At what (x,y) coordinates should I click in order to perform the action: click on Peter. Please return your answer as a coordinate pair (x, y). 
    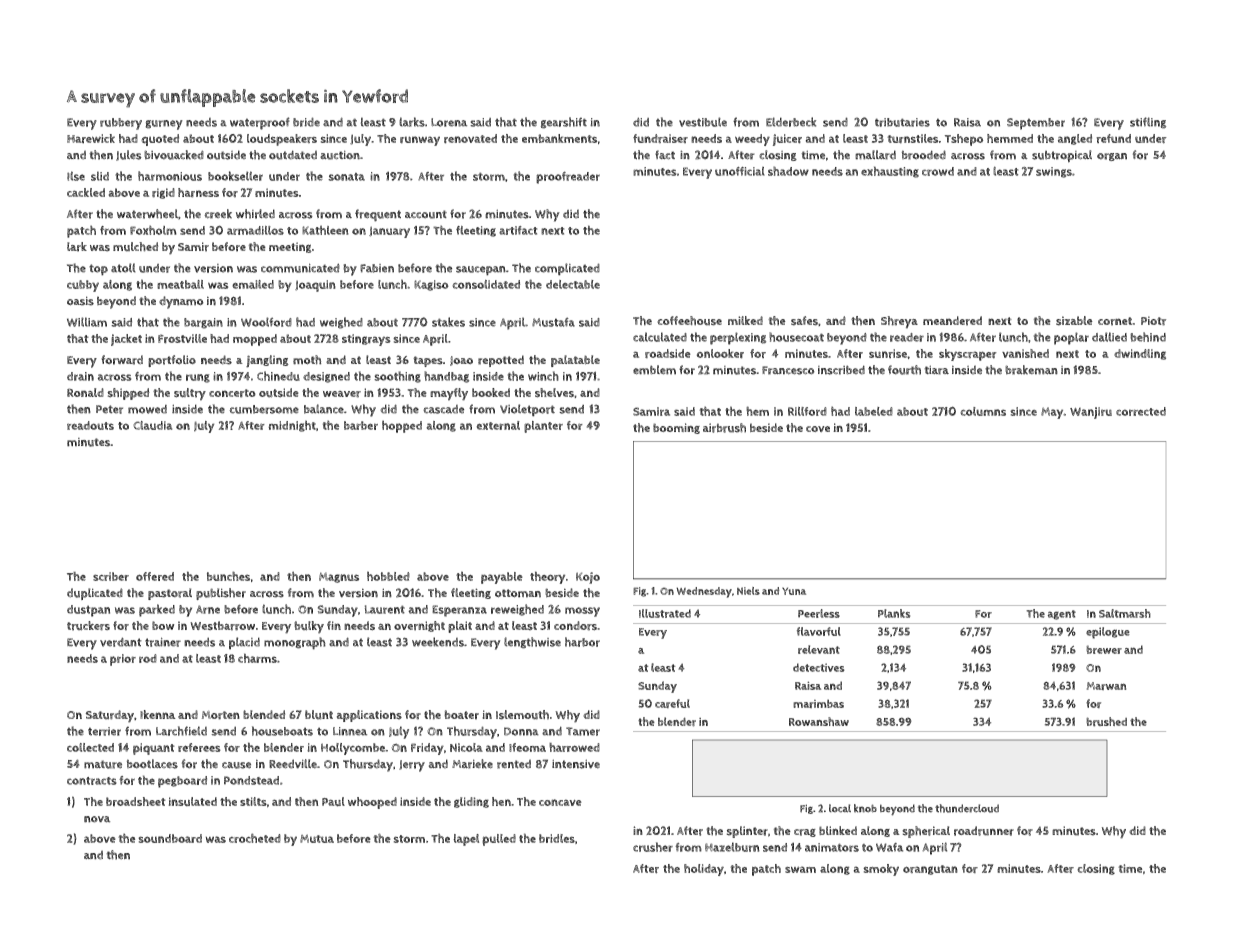
    Looking at the image, I should click on (109, 409).
